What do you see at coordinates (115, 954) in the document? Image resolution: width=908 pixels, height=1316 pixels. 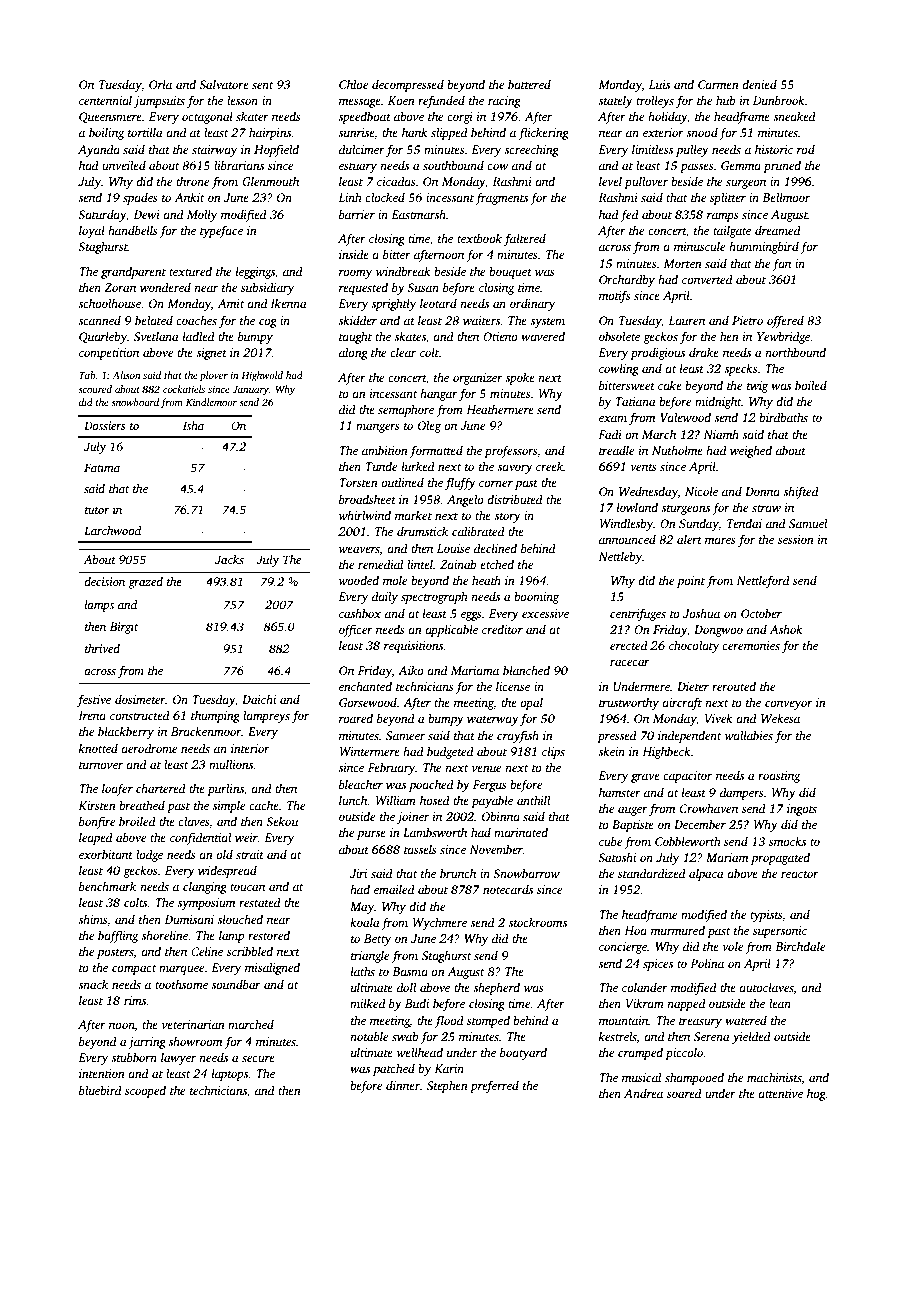 I see `posters` at bounding box center [115, 954].
